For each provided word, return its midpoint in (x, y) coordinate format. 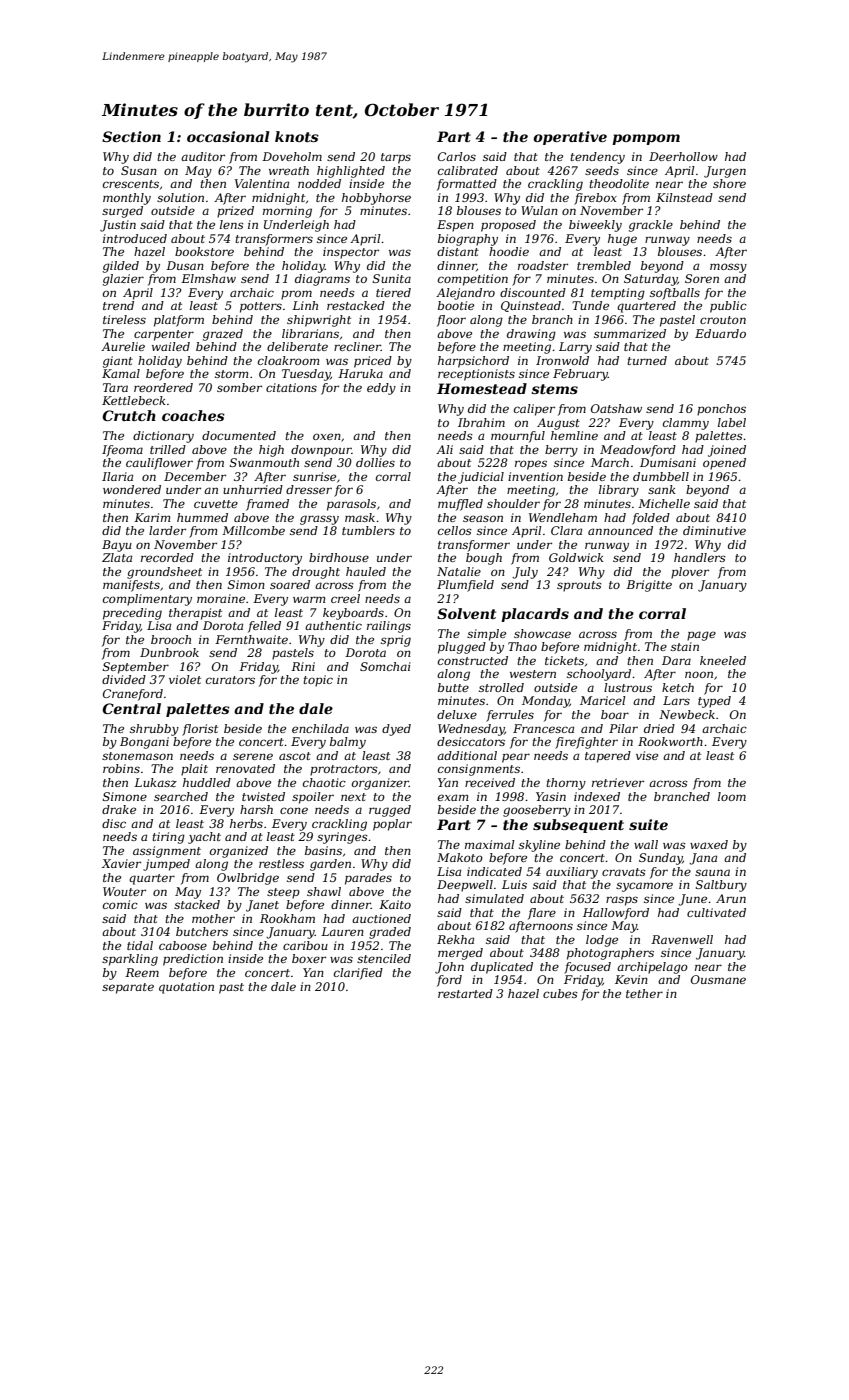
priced (373, 362)
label (732, 422)
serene (253, 756)
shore (729, 183)
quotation (186, 988)
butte (453, 687)
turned (647, 360)
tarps (396, 158)
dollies (375, 462)
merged (460, 954)
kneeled (723, 660)
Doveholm (292, 156)
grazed (223, 335)
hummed (202, 517)
